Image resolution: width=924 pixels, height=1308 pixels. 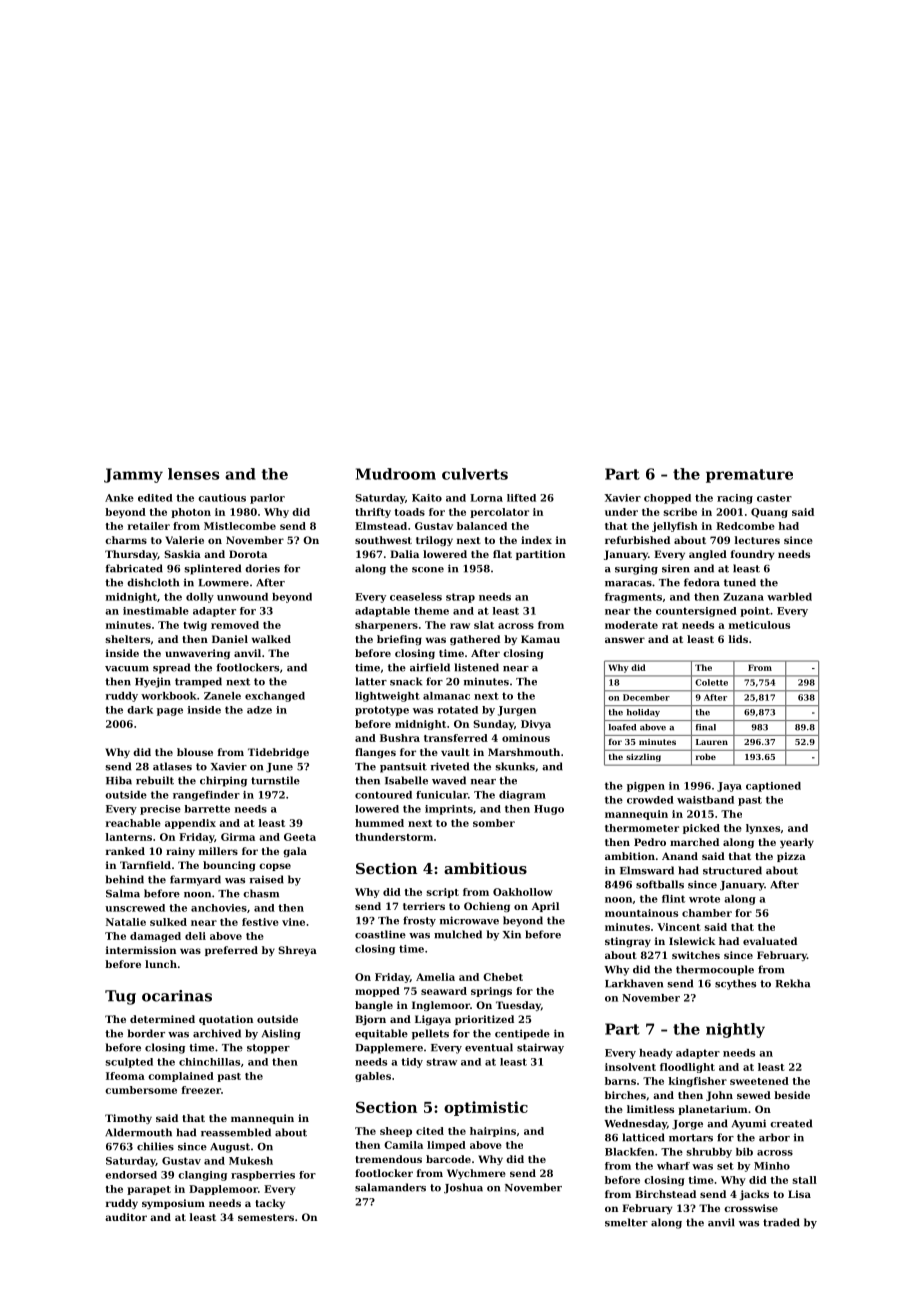 What do you see at coordinates (275, 697) in the image?
I see `exchanged` at bounding box center [275, 697].
